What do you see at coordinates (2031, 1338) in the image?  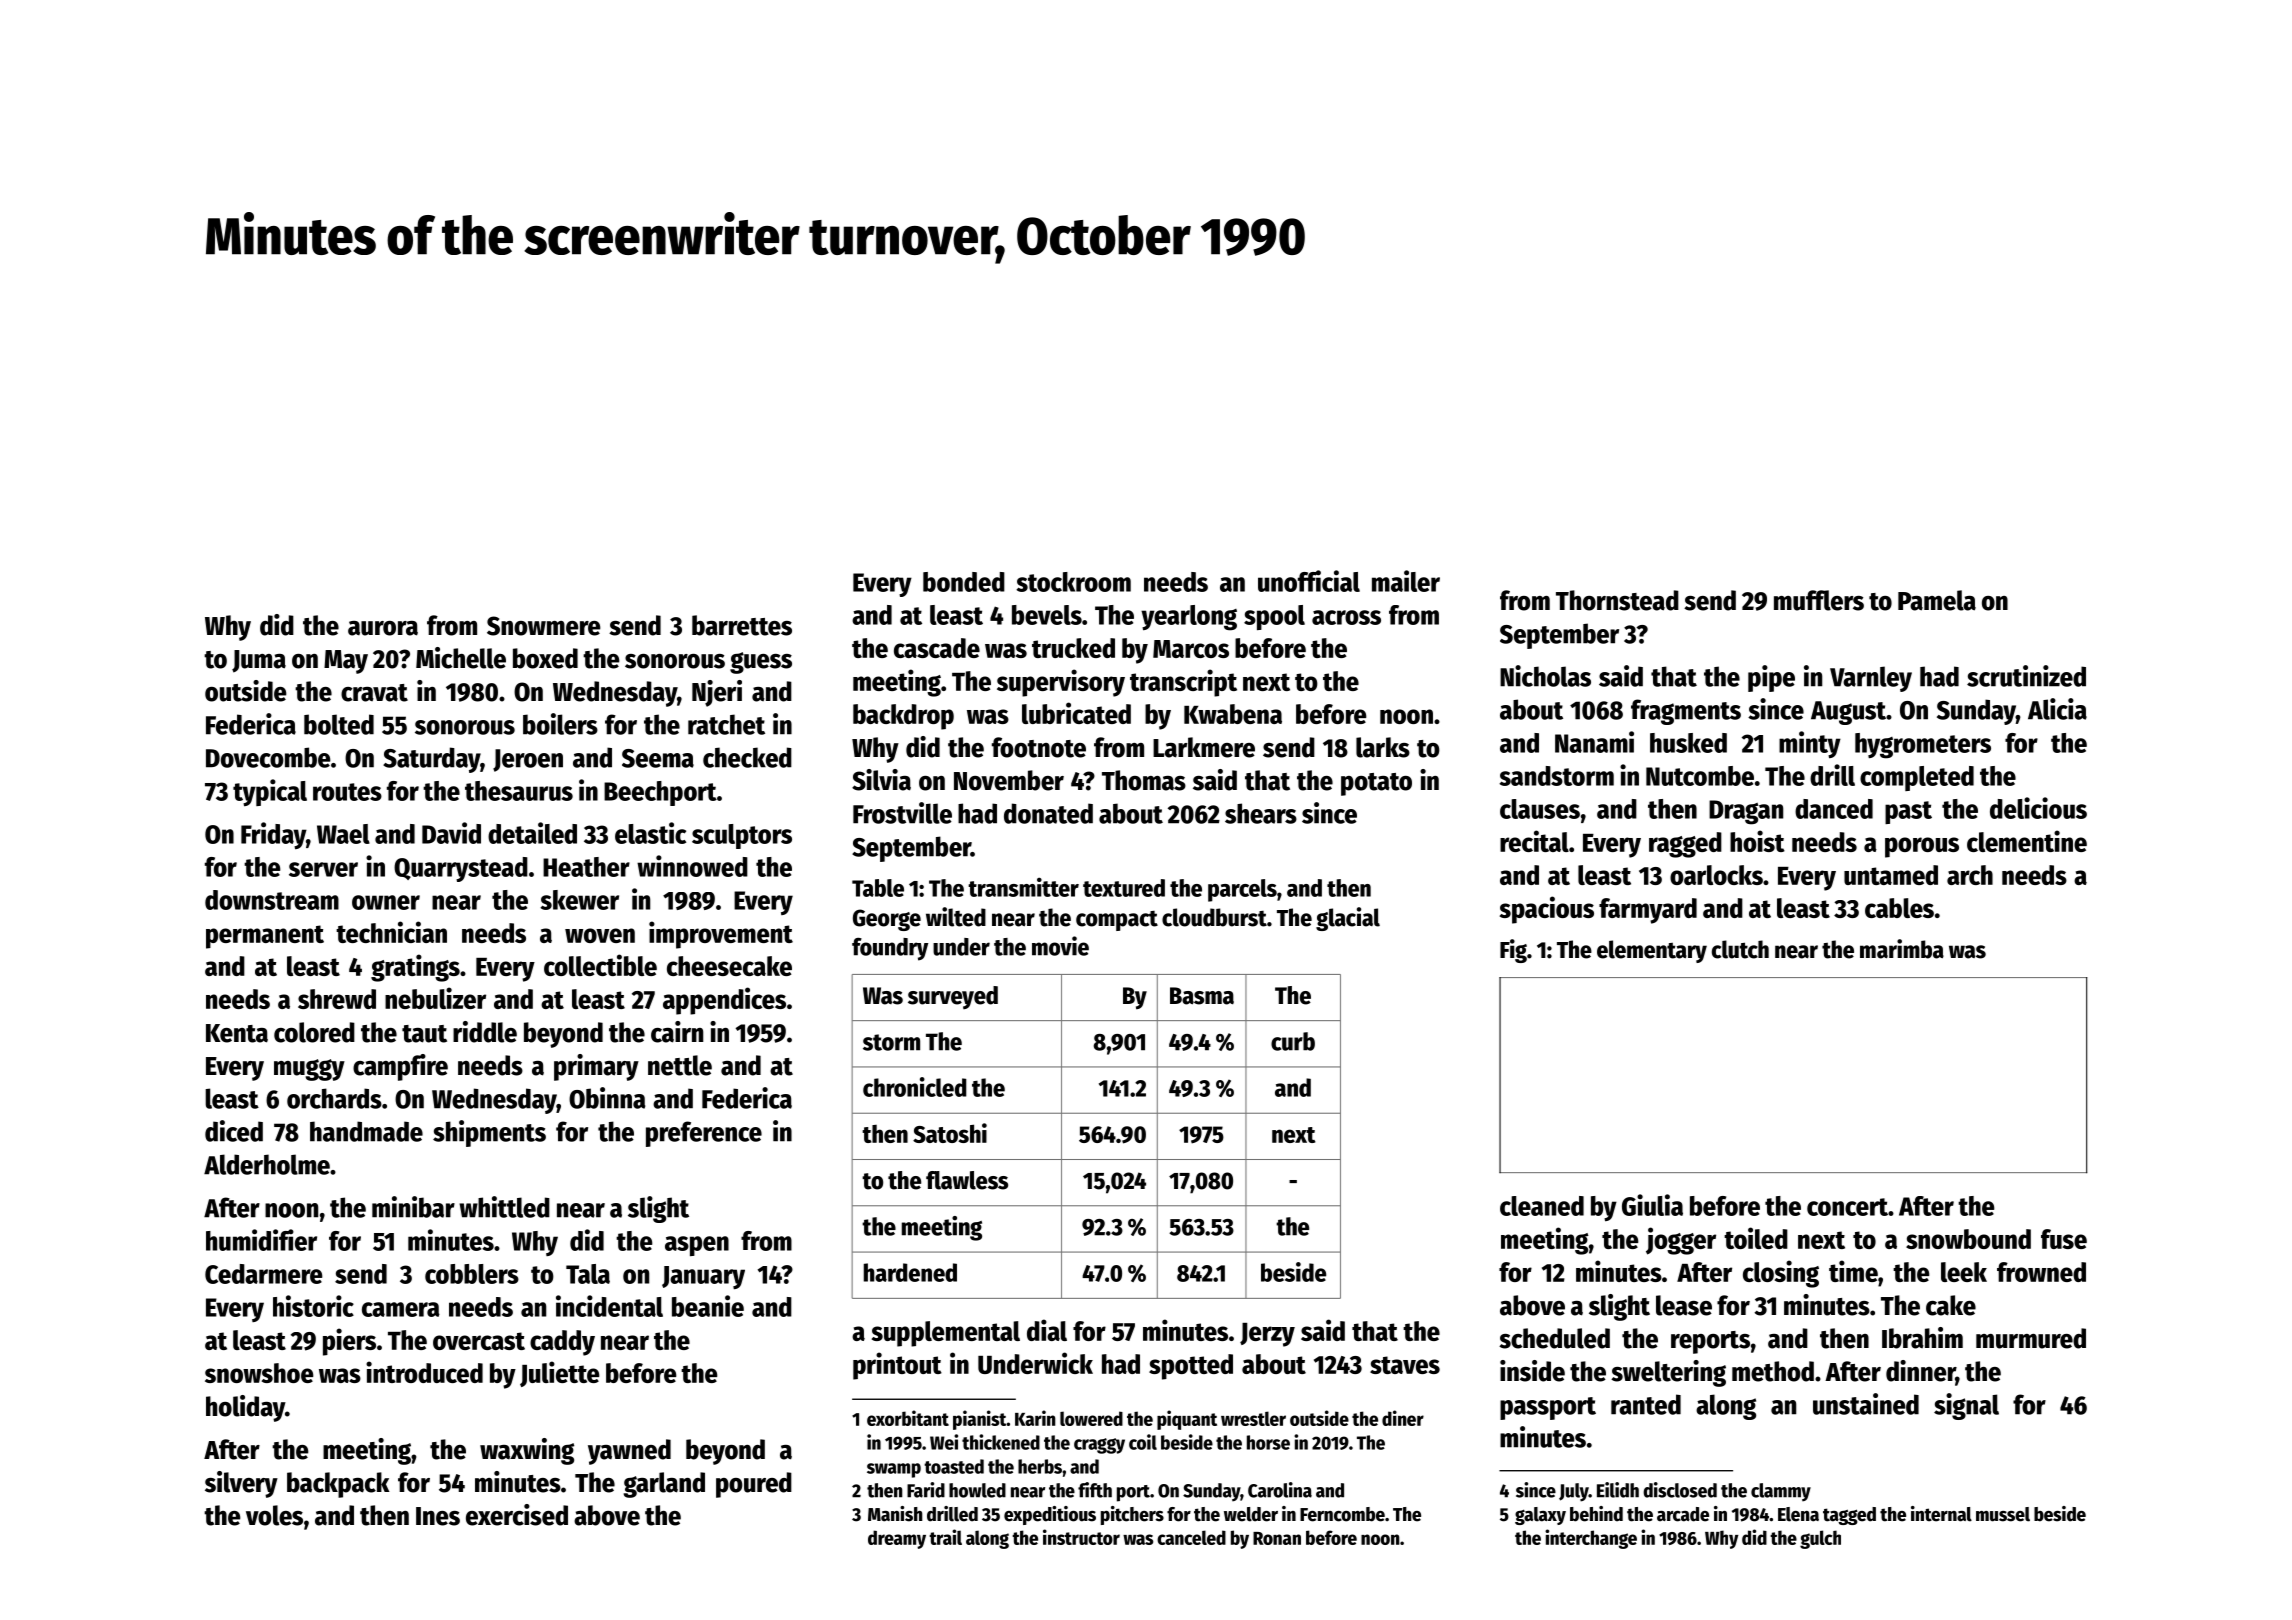 I see `murmured` at bounding box center [2031, 1338].
